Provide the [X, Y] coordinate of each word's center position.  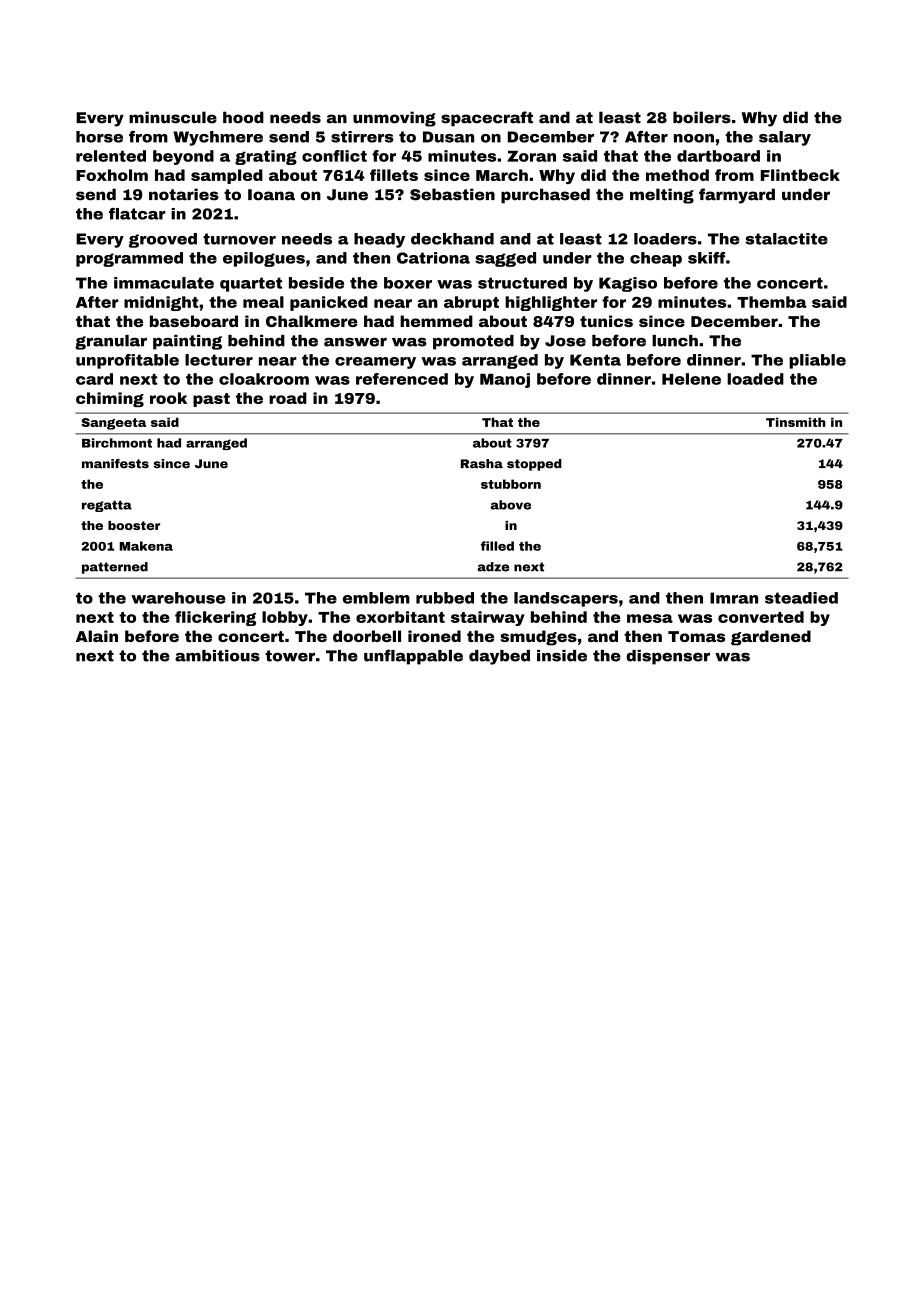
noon [694, 138]
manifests [115, 464]
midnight [161, 303]
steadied [801, 598]
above [511, 505]
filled [497, 546]
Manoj [505, 380]
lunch [675, 341]
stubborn [511, 484]
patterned [115, 568]
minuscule [173, 117]
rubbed [445, 598]
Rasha [482, 464]
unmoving [394, 119]
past [211, 400]
